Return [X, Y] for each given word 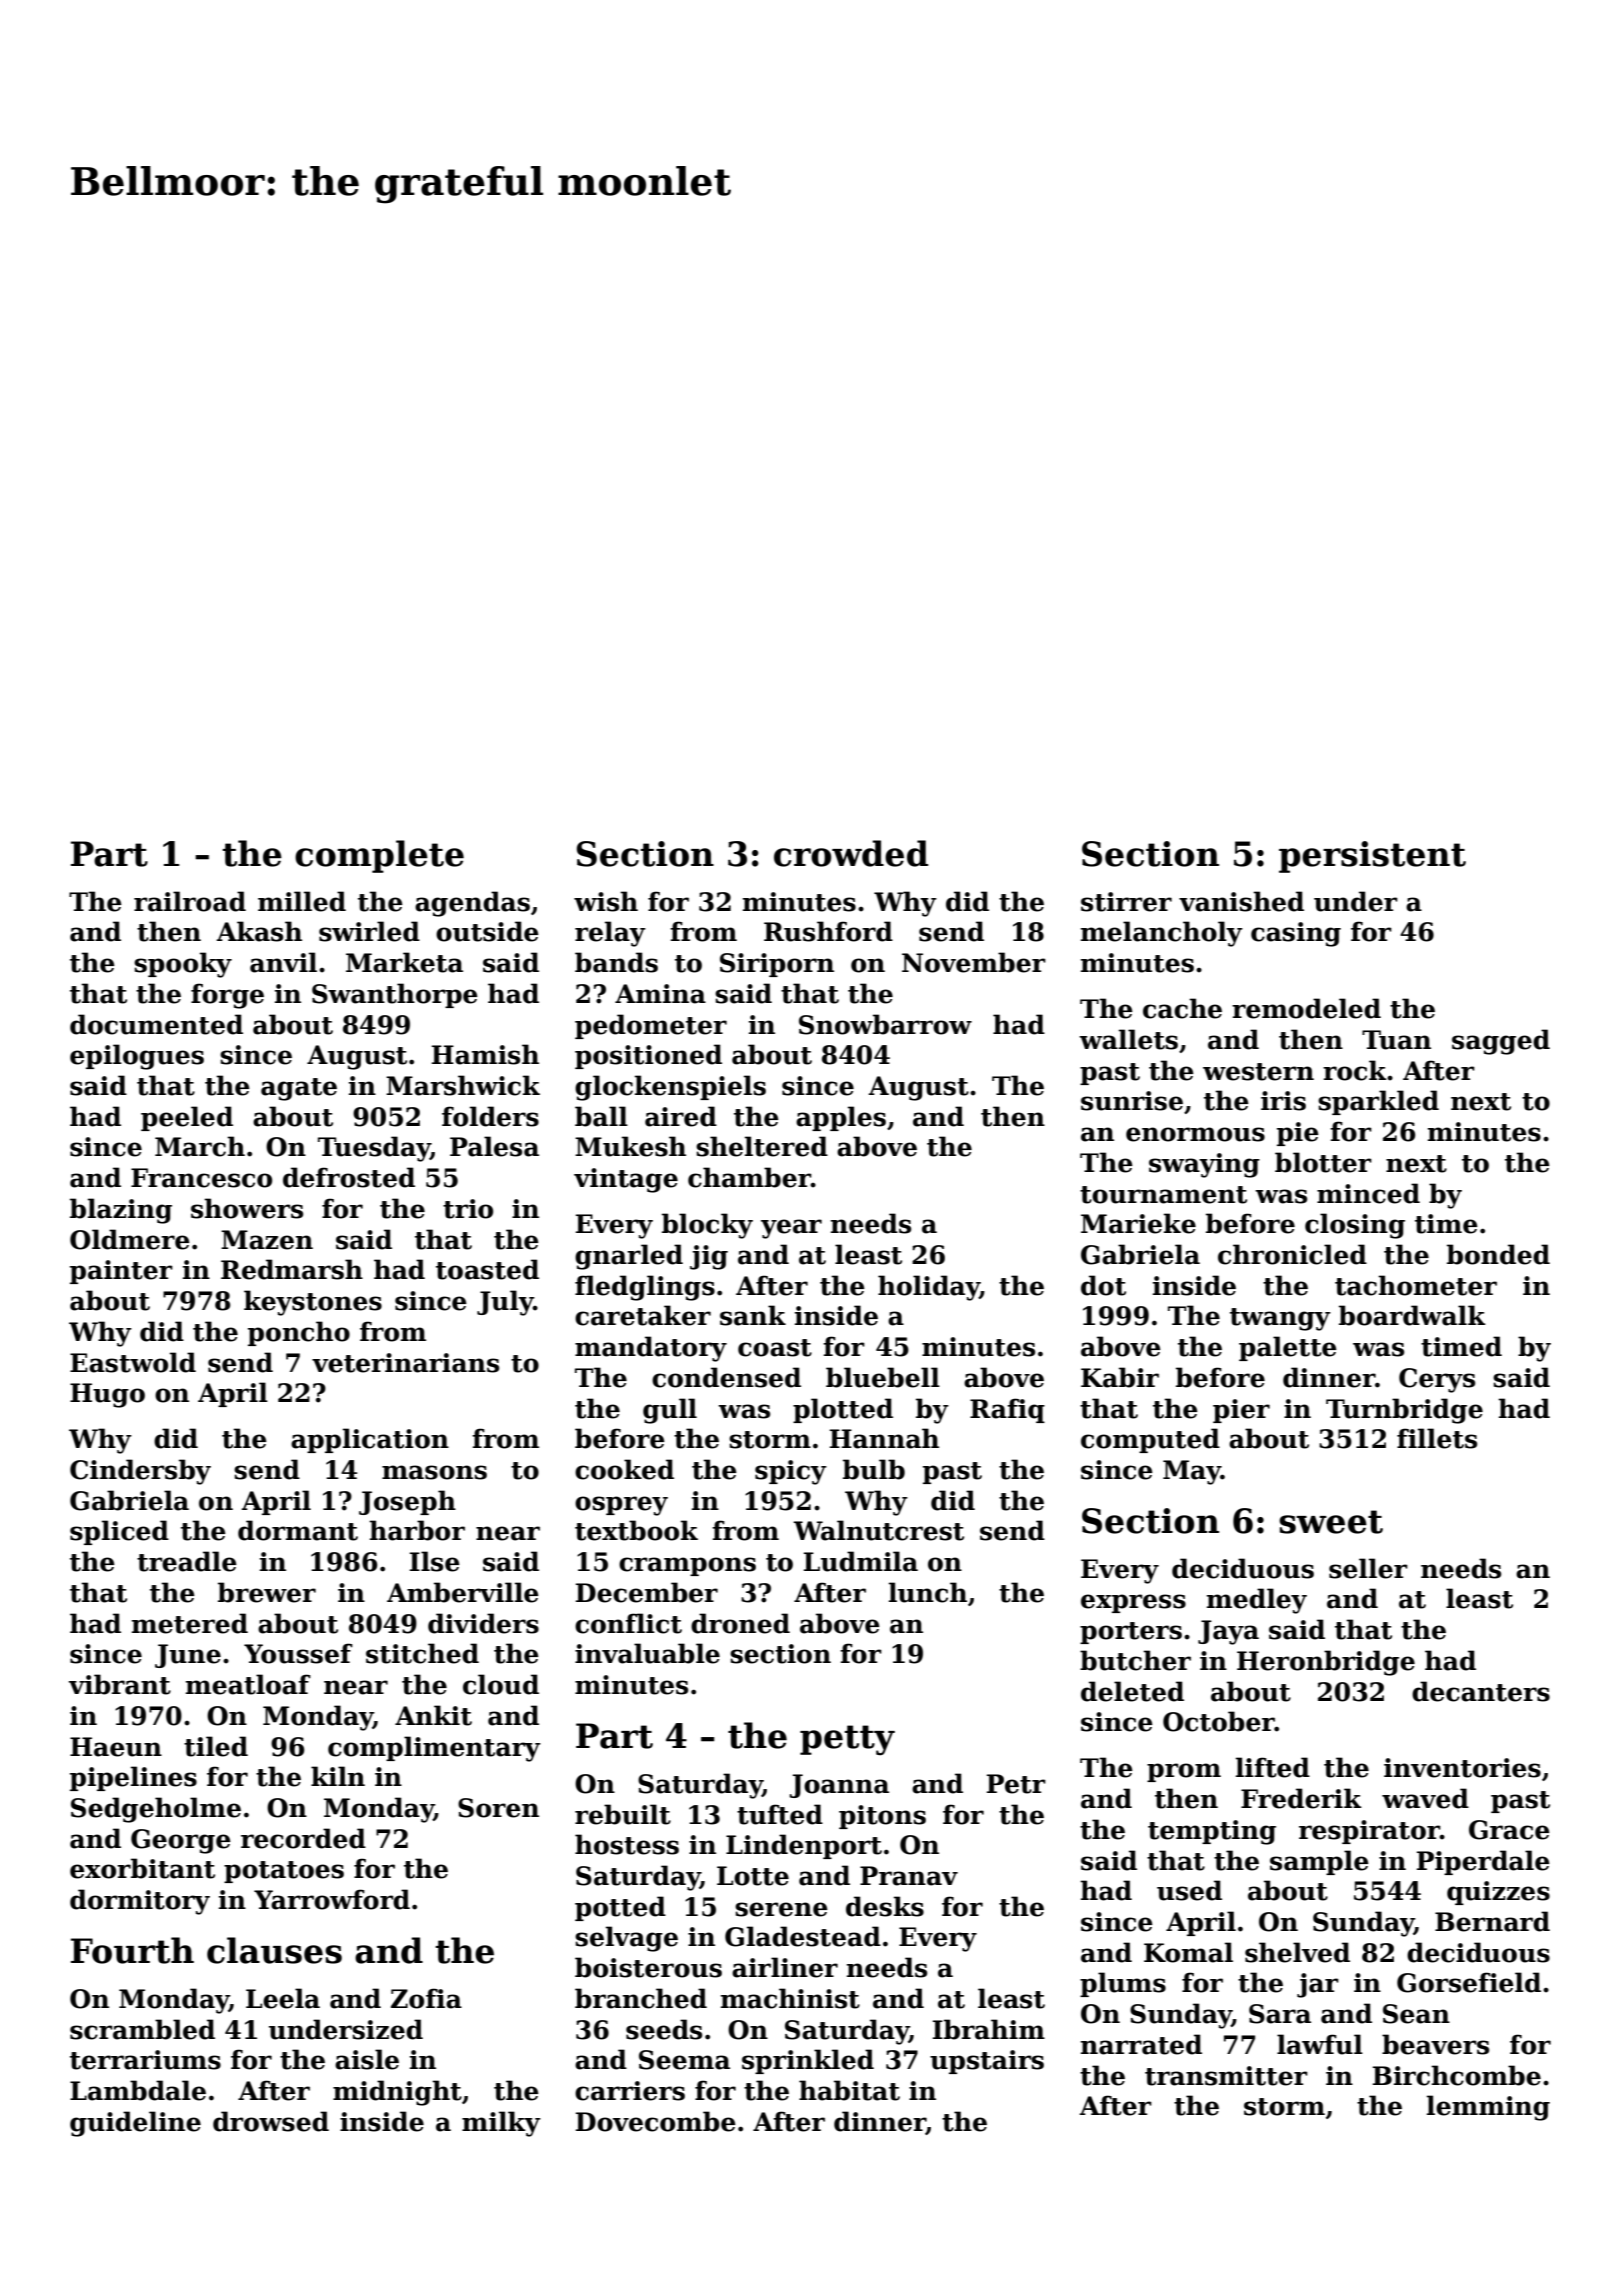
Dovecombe [656, 2121]
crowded [851, 853]
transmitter [1226, 2076]
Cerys [1437, 1380]
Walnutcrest [878, 1530]
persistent [1372, 857]
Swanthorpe [395, 995]
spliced [119, 1532]
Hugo [107, 1395]
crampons [687, 1566]
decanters [1481, 1691]
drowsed [271, 2121]
